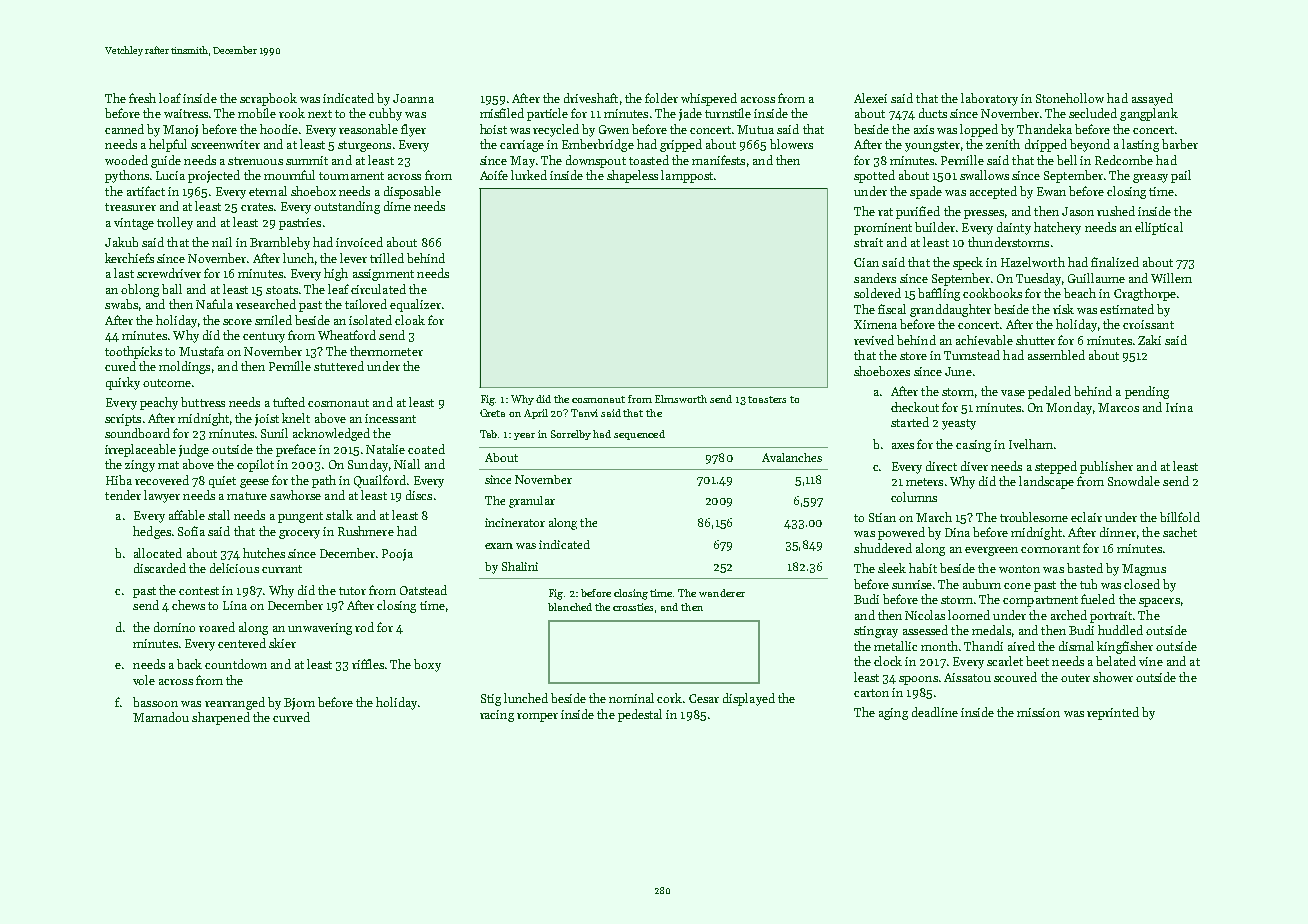  What do you see at coordinates (307, 160) in the image?
I see `summit` at bounding box center [307, 160].
